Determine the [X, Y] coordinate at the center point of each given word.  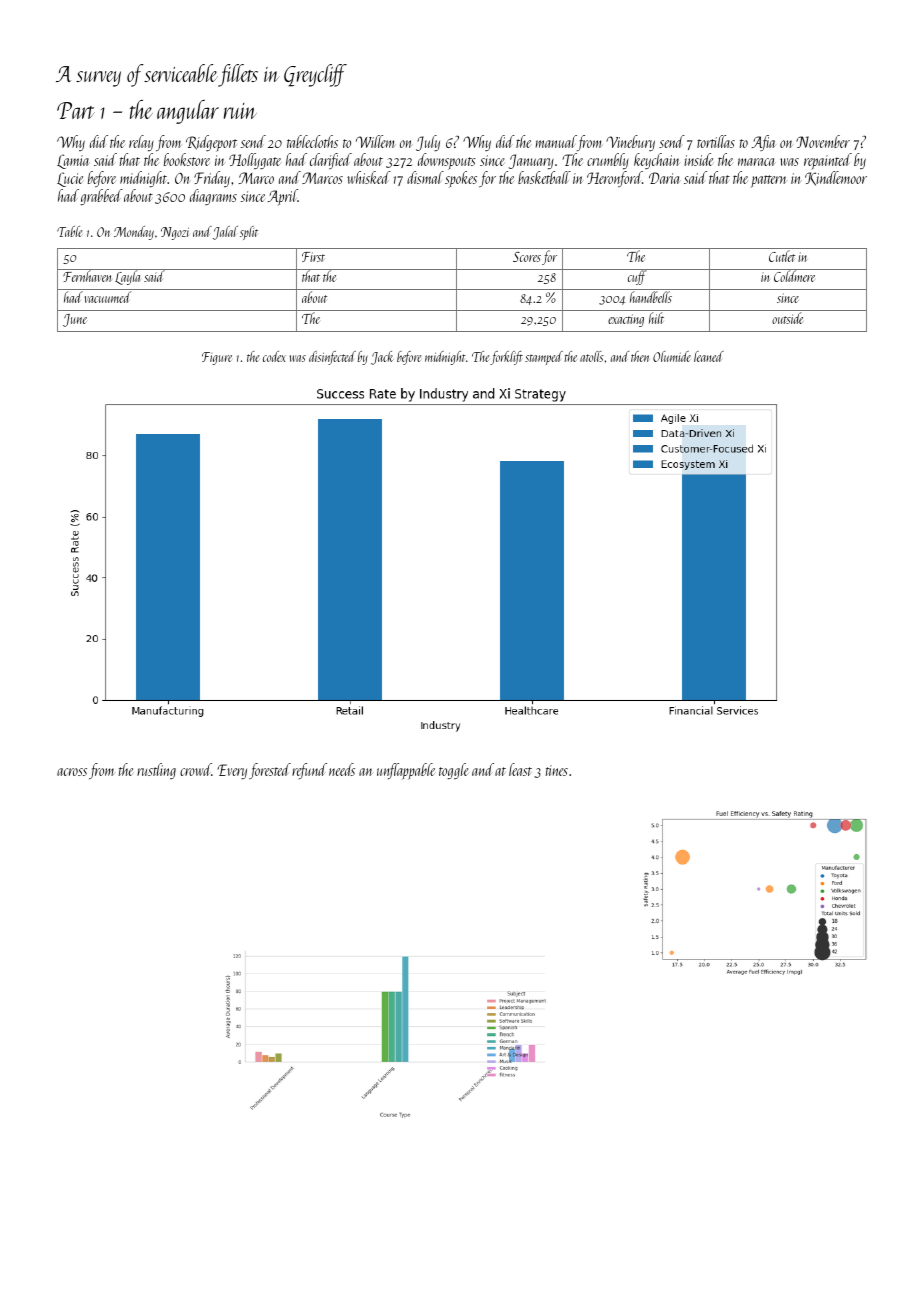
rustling [156, 771]
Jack [382, 358]
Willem [375, 141]
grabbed [101, 197]
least [520, 769]
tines [557, 770]
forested [270, 771]
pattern [769, 181]
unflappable [406, 771]
